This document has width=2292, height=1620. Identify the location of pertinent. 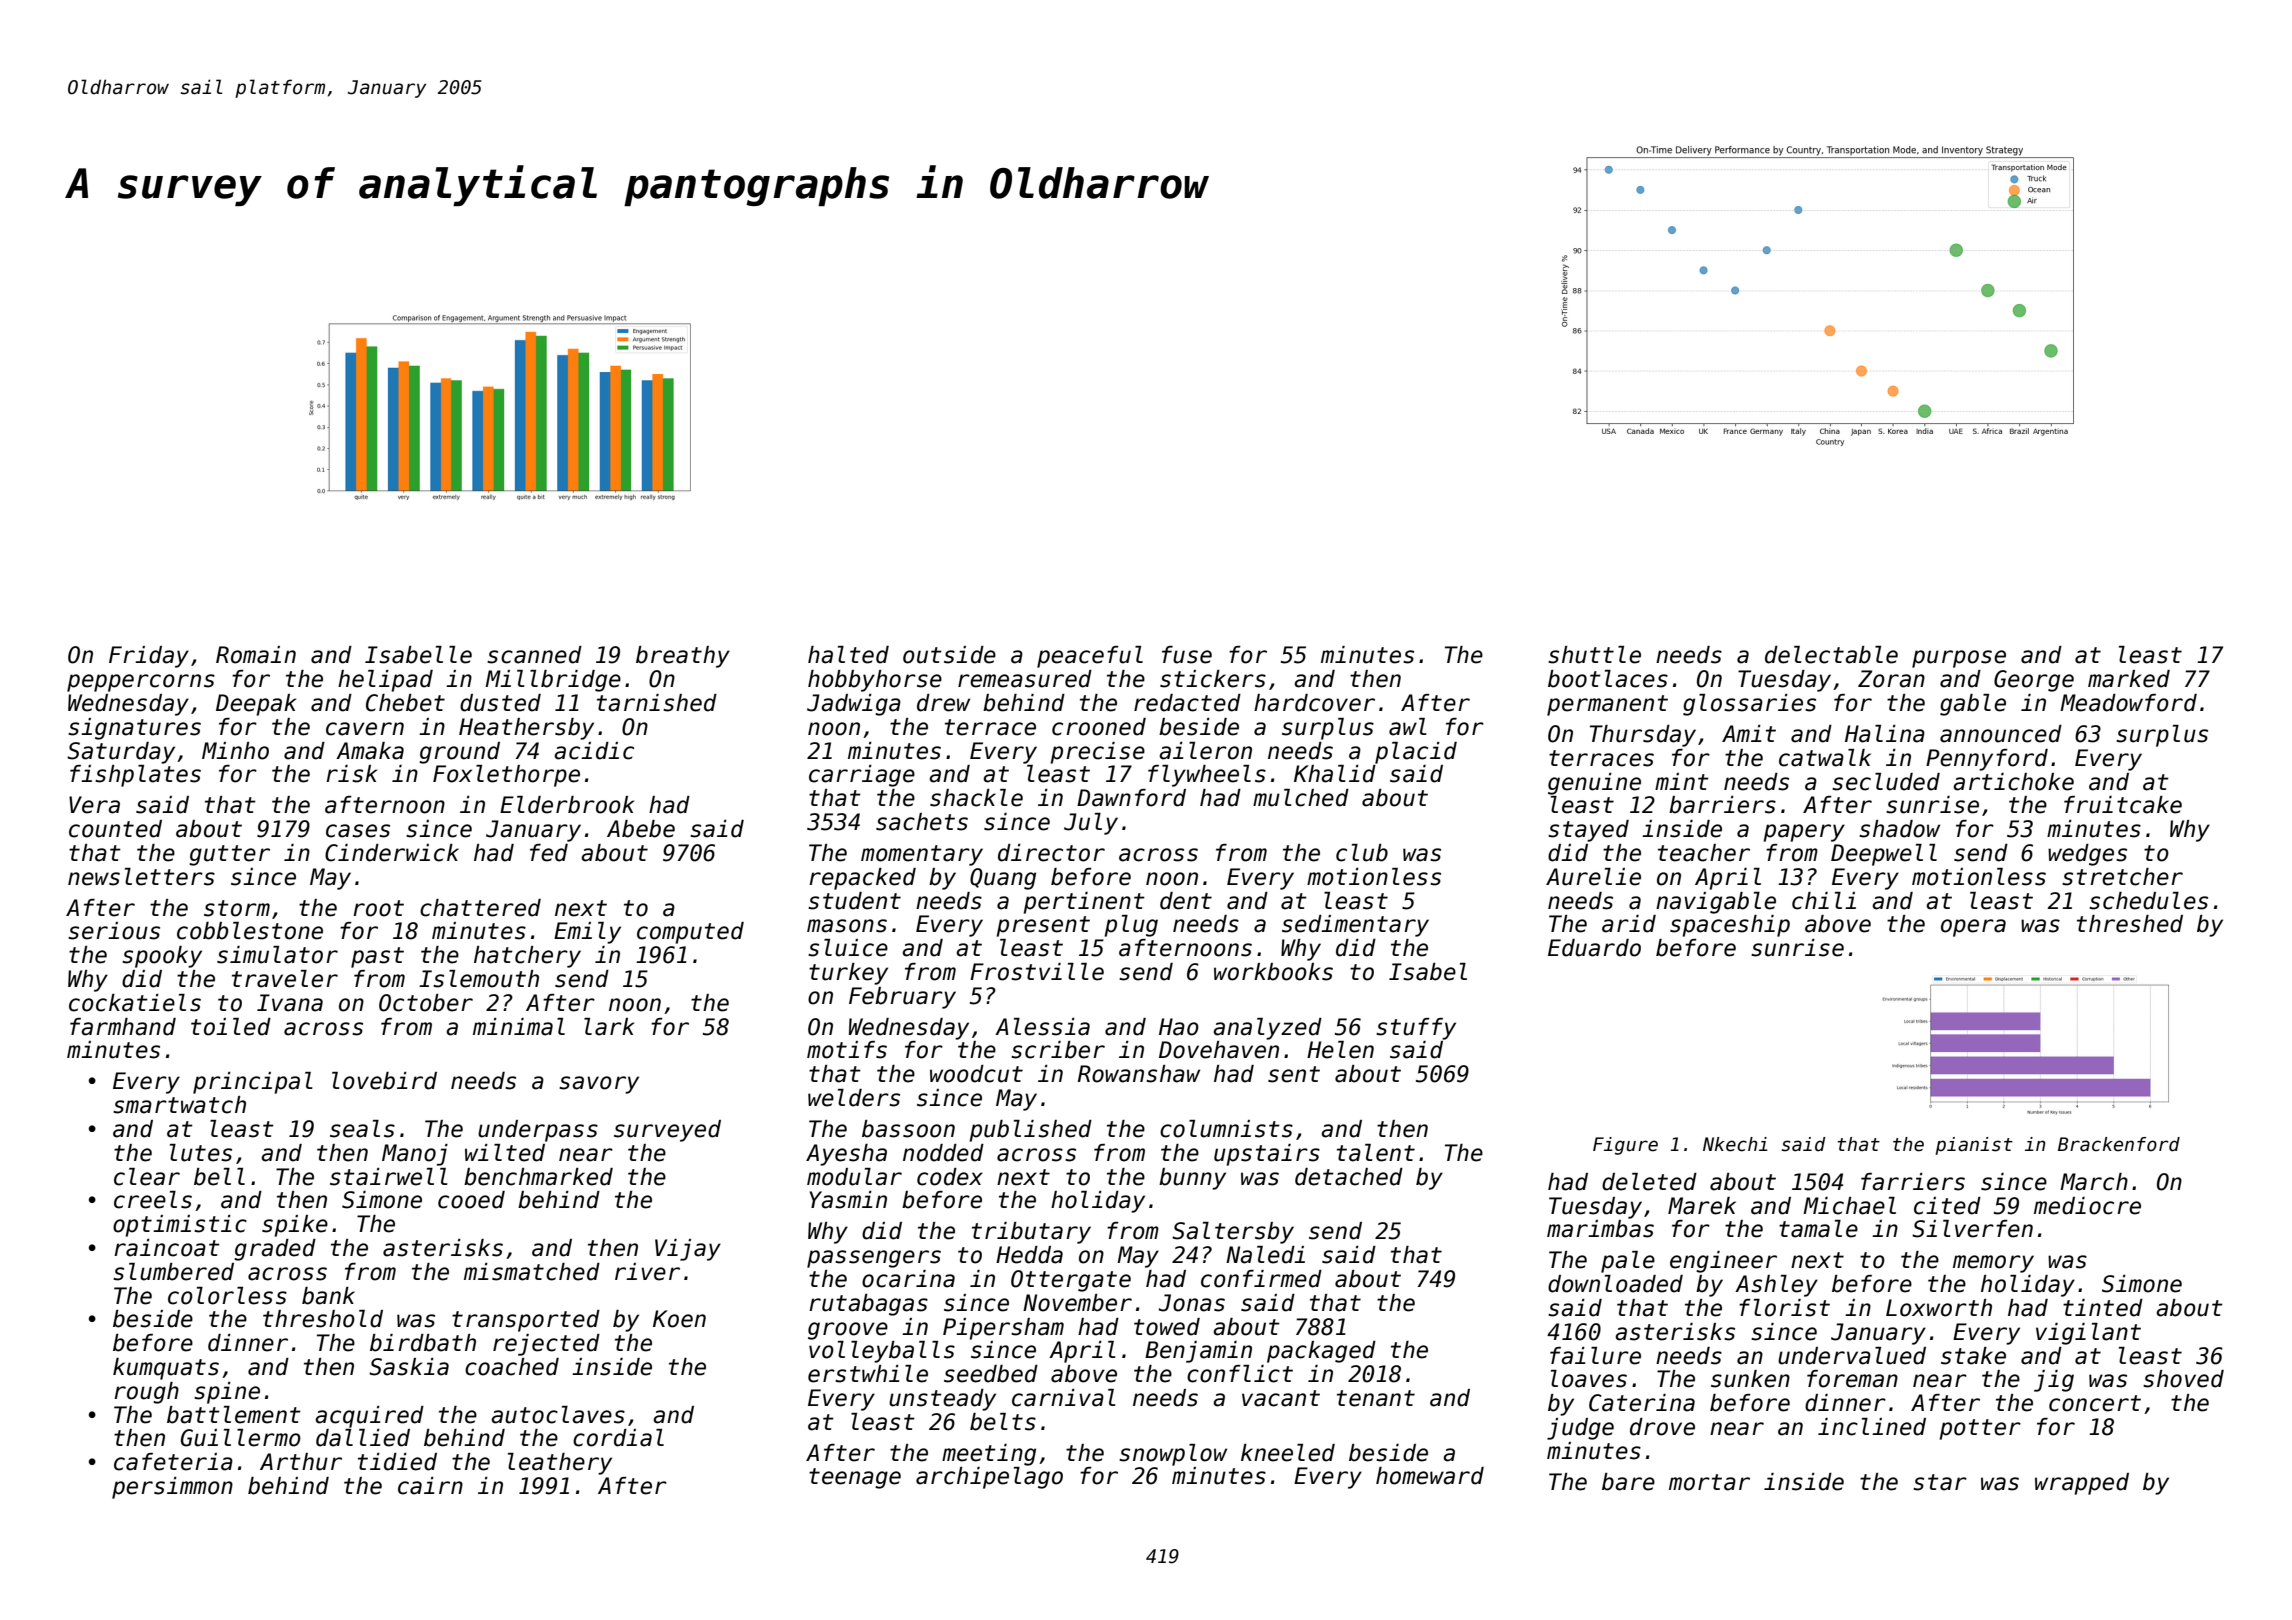
(1084, 903).
